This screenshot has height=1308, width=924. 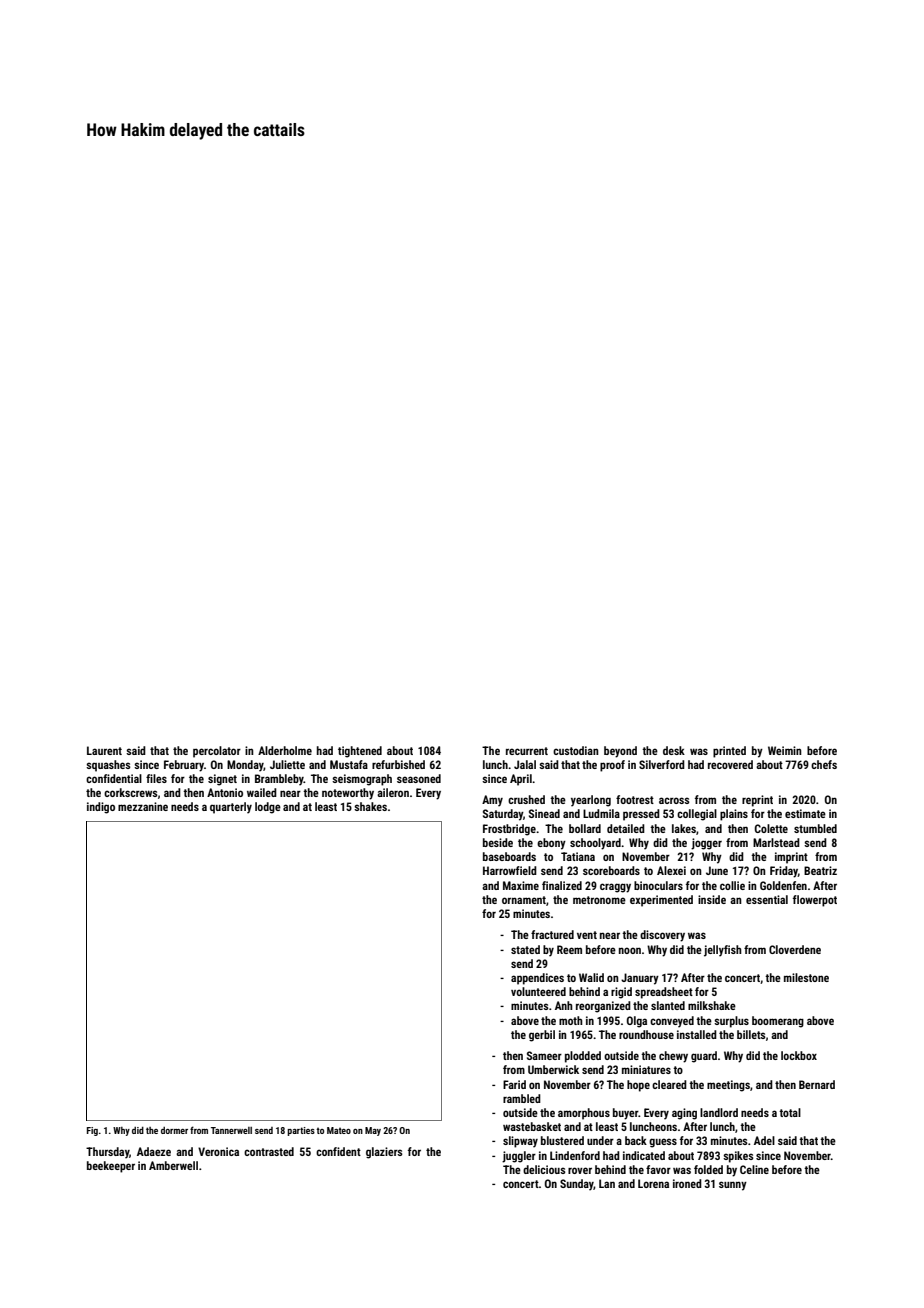 I want to click on Weimin, so click(x=785, y=750).
